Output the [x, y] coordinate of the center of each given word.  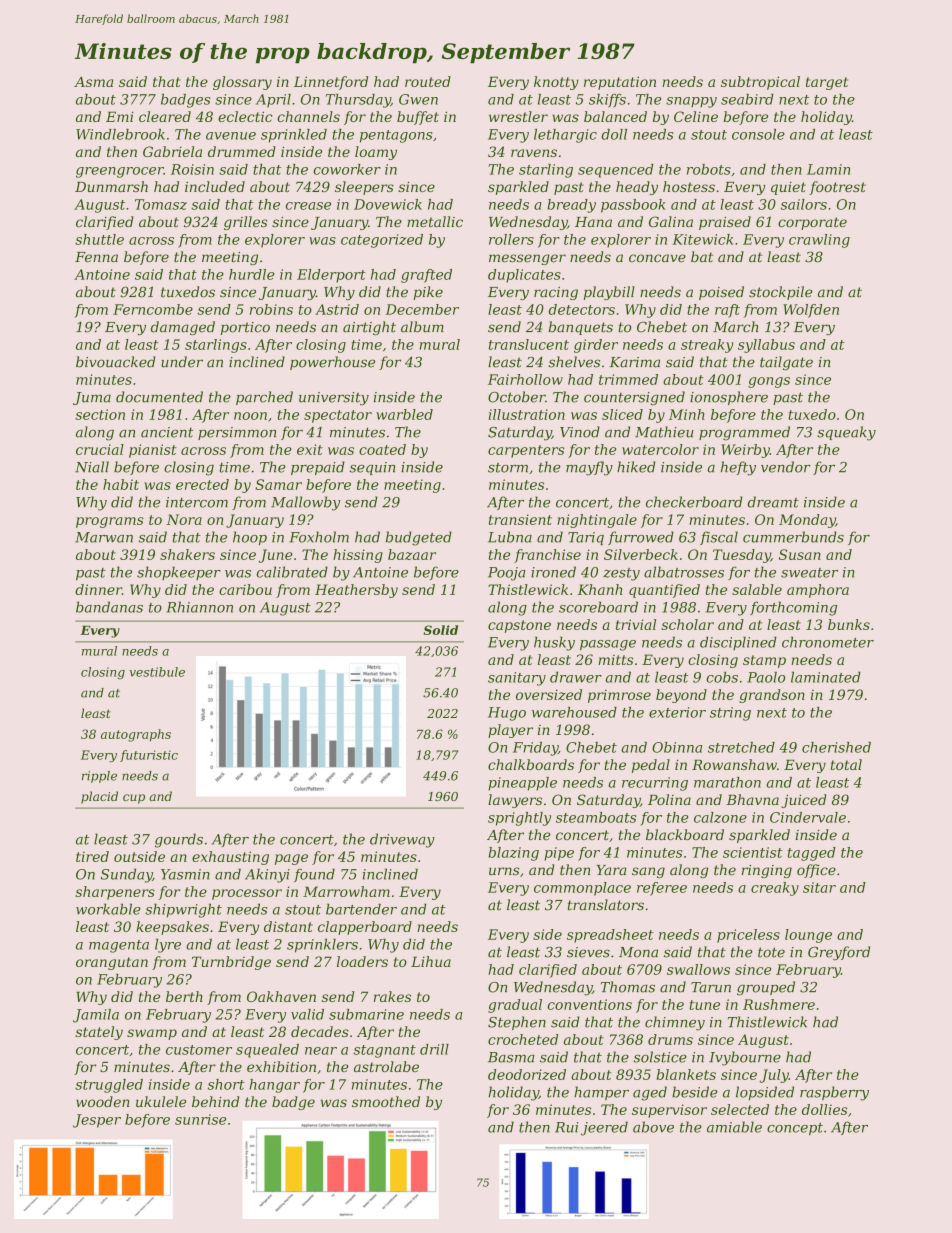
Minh [687, 414]
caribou [245, 589]
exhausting [230, 858]
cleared [165, 116]
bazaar [412, 554]
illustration [527, 414]
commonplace [582, 889]
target [827, 83]
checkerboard [694, 502]
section [100, 414]
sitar [819, 887]
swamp [152, 1034]
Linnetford [331, 83]
